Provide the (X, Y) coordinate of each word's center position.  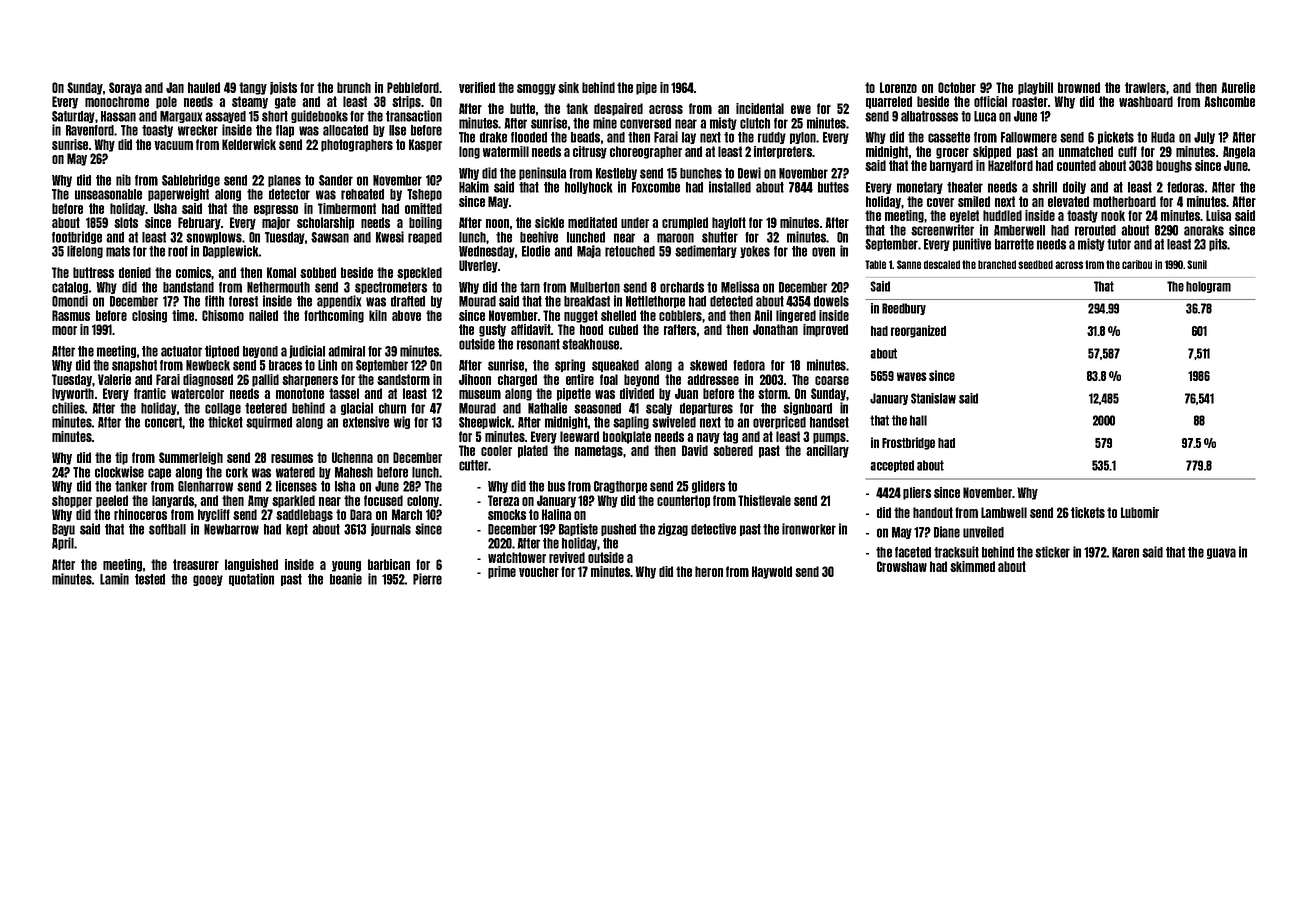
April (63, 543)
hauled (204, 87)
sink (568, 87)
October (957, 87)
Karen (1125, 552)
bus (556, 486)
